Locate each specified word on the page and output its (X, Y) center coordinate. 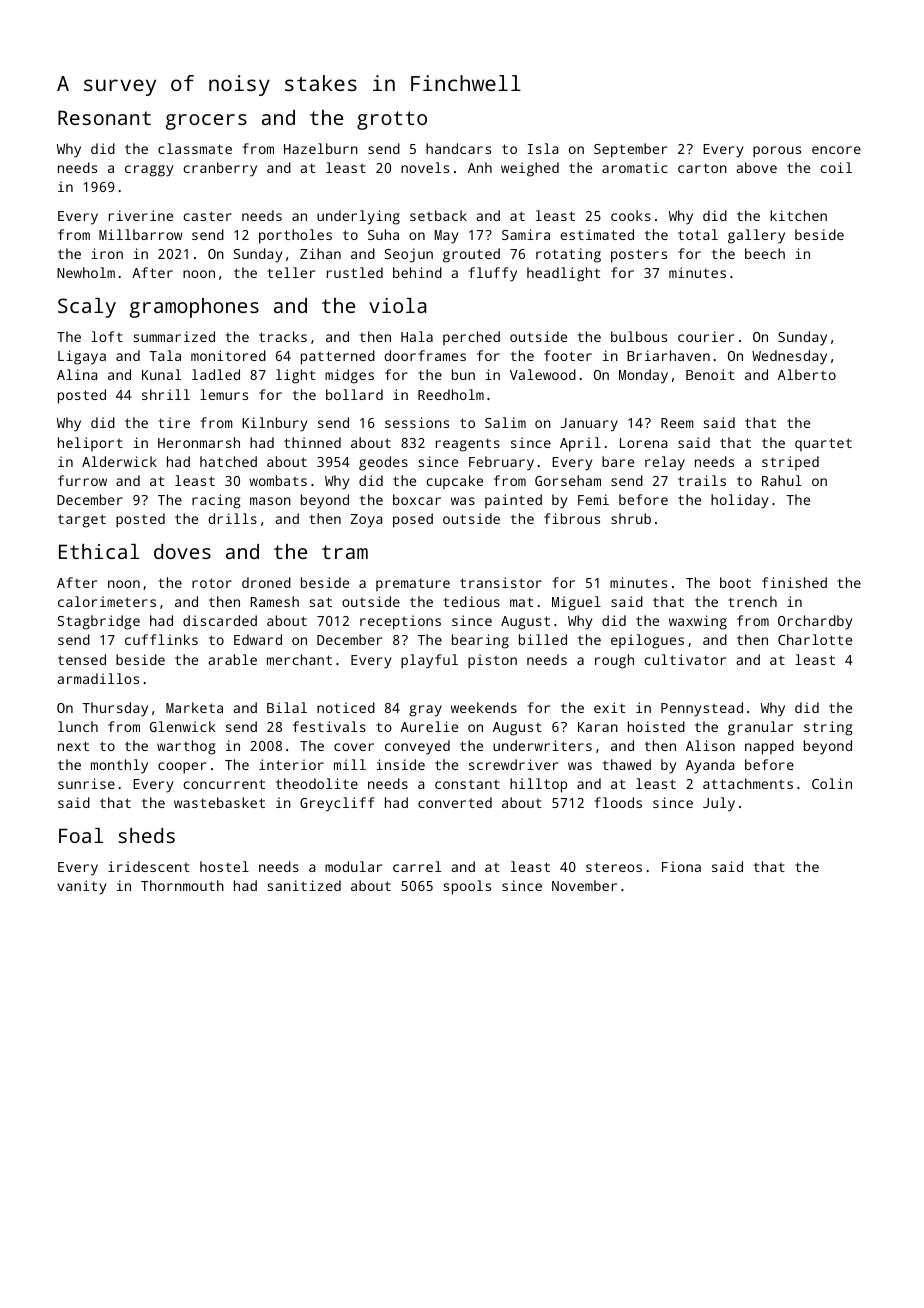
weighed (530, 169)
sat (320, 602)
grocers (206, 122)
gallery (756, 236)
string (828, 728)
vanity (81, 887)
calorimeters (107, 601)
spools (467, 887)
